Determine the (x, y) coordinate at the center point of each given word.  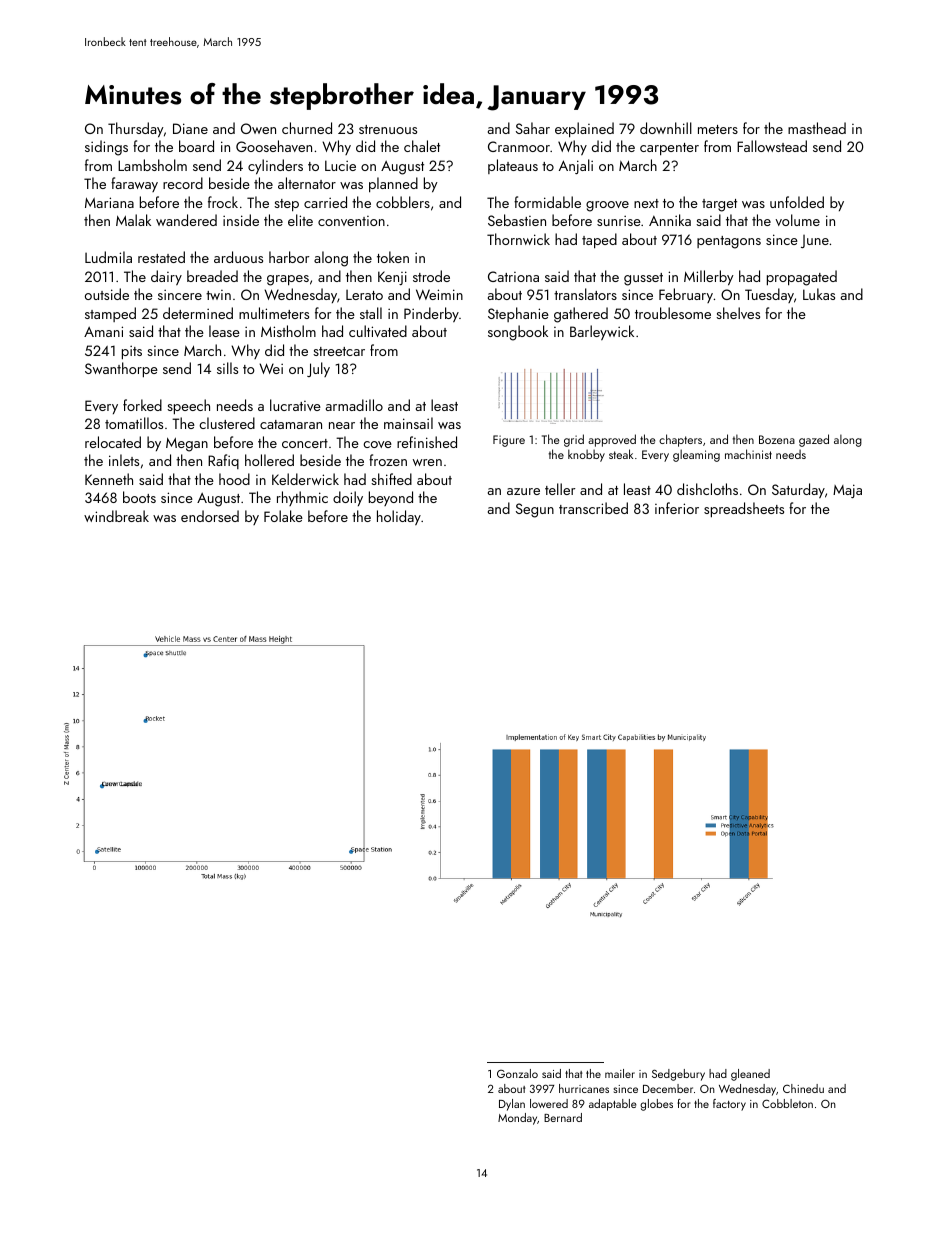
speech (188, 406)
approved (612, 440)
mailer (620, 1073)
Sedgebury (678, 1075)
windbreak (116, 516)
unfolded (797, 202)
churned (307, 128)
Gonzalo (517, 1073)
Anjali (576, 166)
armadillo (354, 405)
